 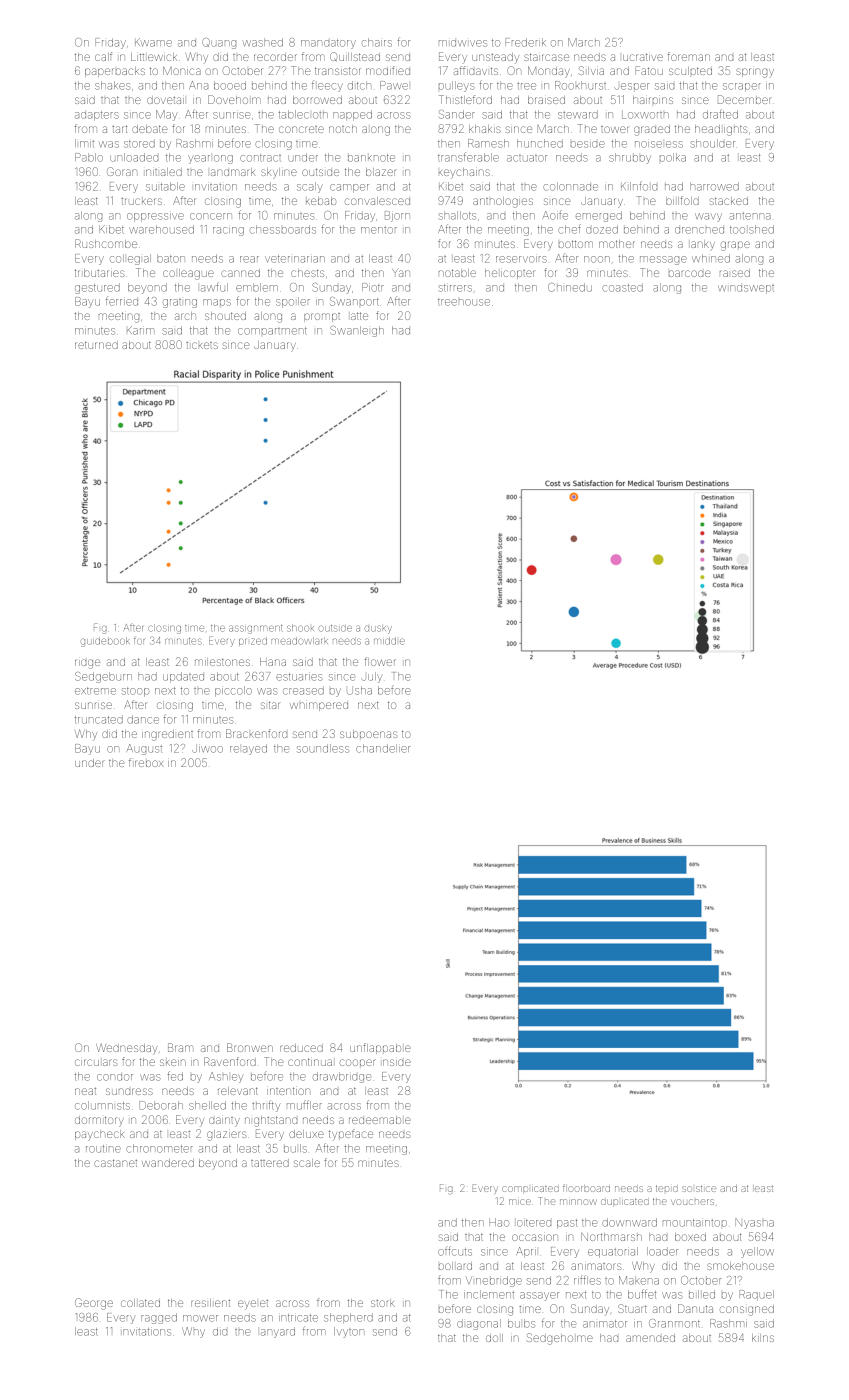 What do you see at coordinates (95, 691) in the screenshot?
I see `extreme` at bounding box center [95, 691].
